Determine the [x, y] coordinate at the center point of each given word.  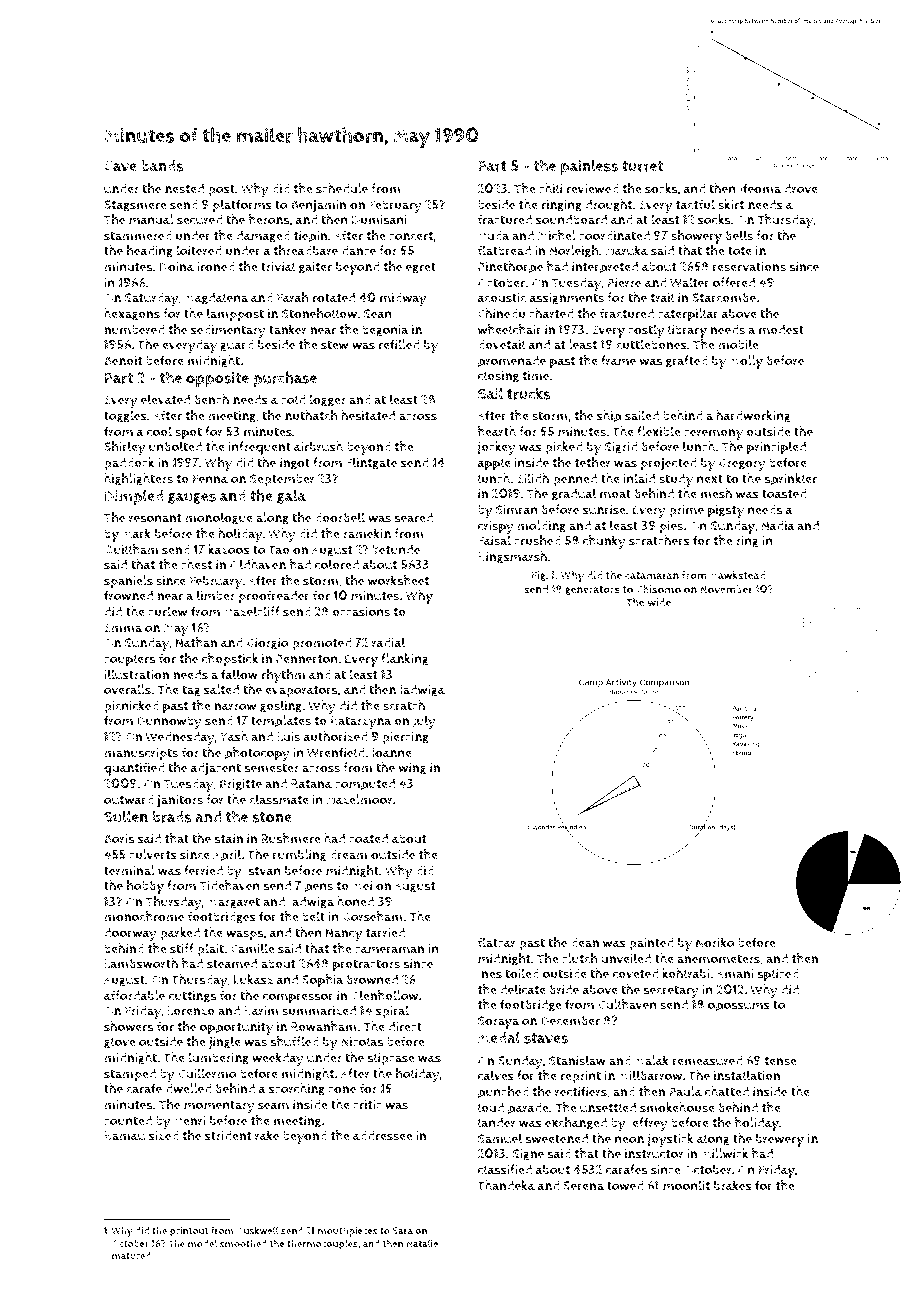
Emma [123, 628]
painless [589, 167]
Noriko [715, 942]
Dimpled [134, 497]
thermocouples [322, 1244]
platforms [242, 206]
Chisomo [658, 589]
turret [642, 166]
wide [659, 602]
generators [592, 590]
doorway [130, 934]
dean [585, 942]
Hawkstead [737, 575]
